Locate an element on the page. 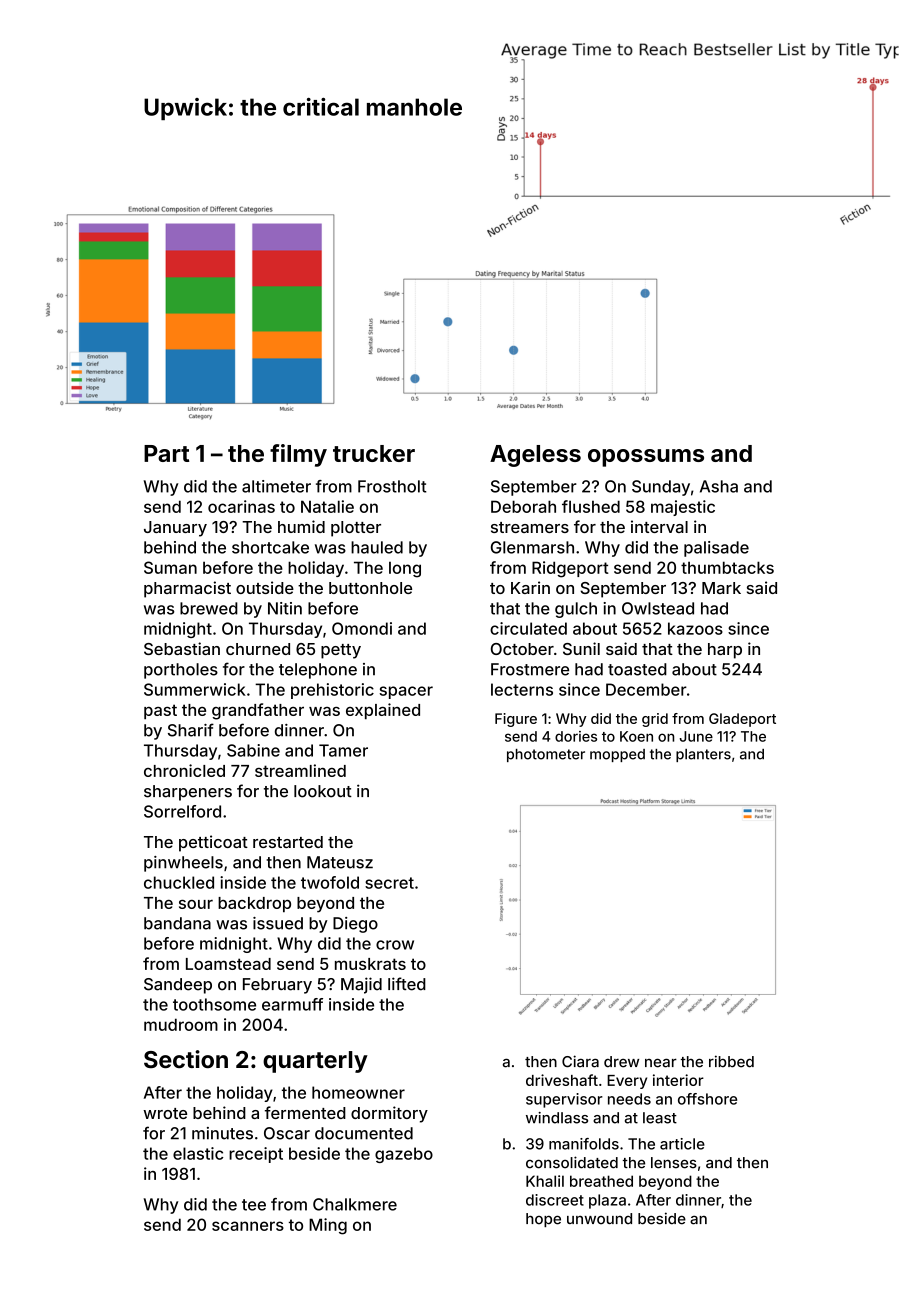  planters is located at coordinates (703, 755).
